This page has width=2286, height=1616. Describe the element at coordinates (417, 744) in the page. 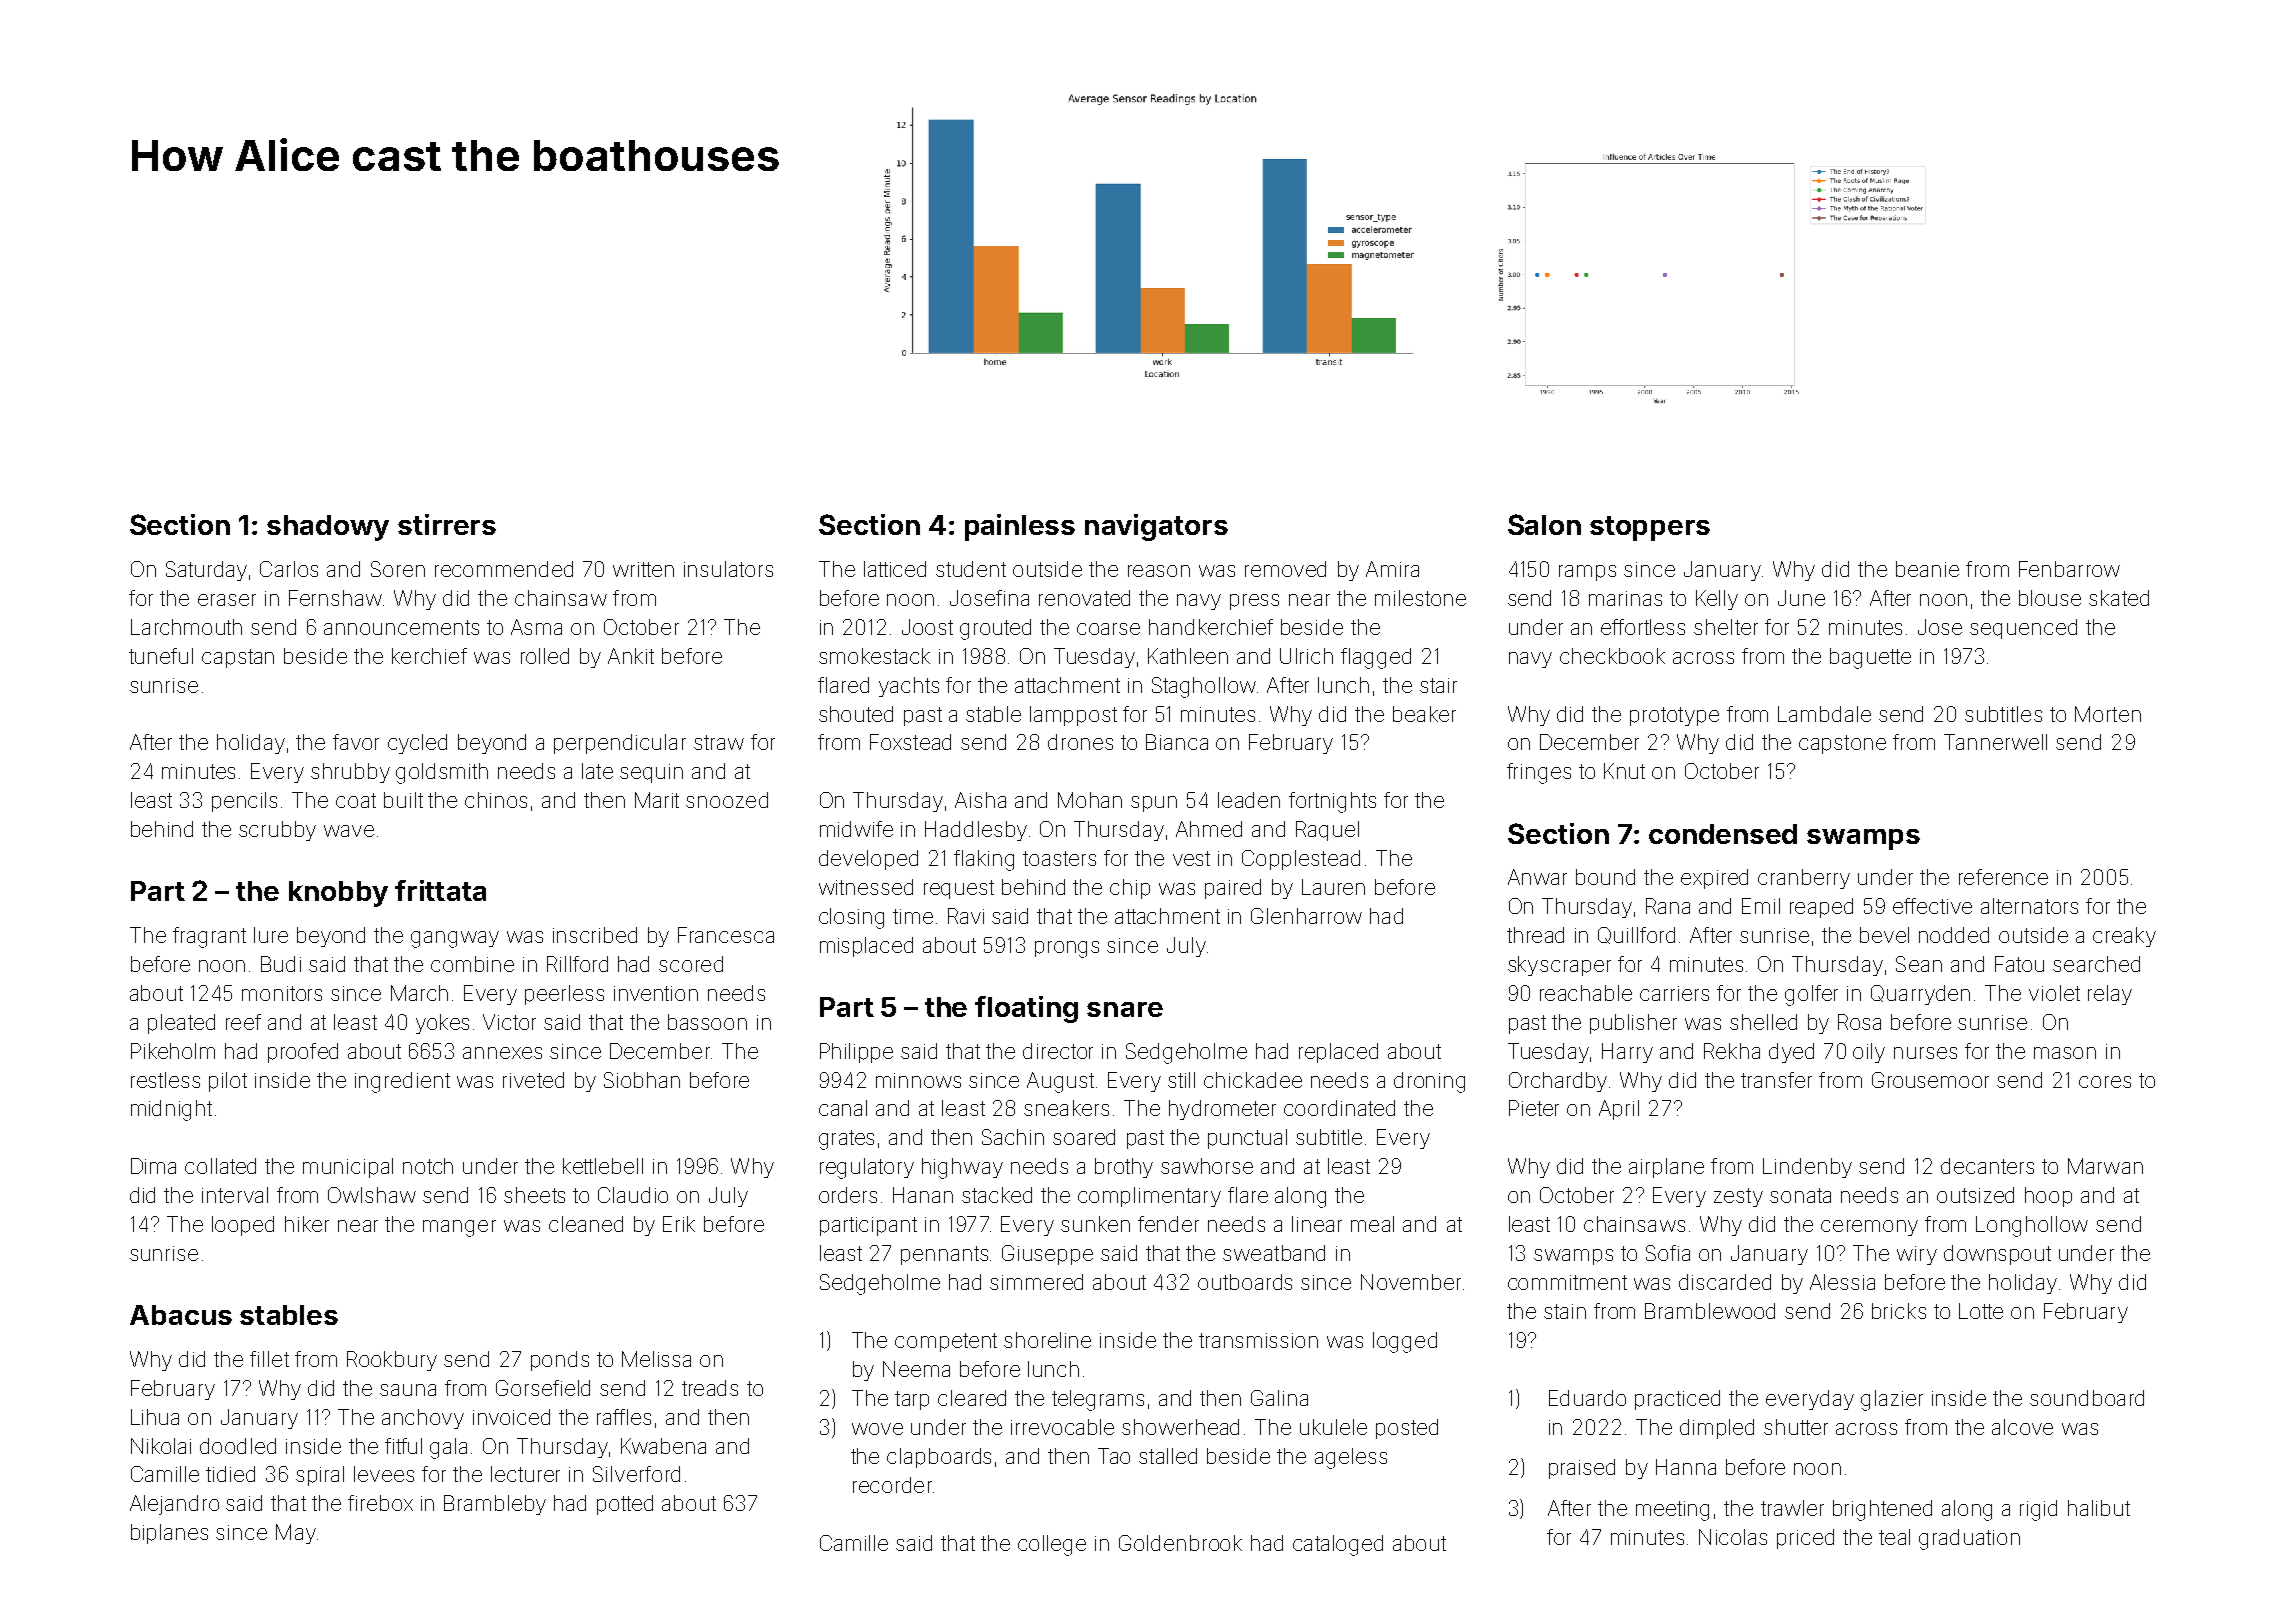

I see `cycled` at that location.
